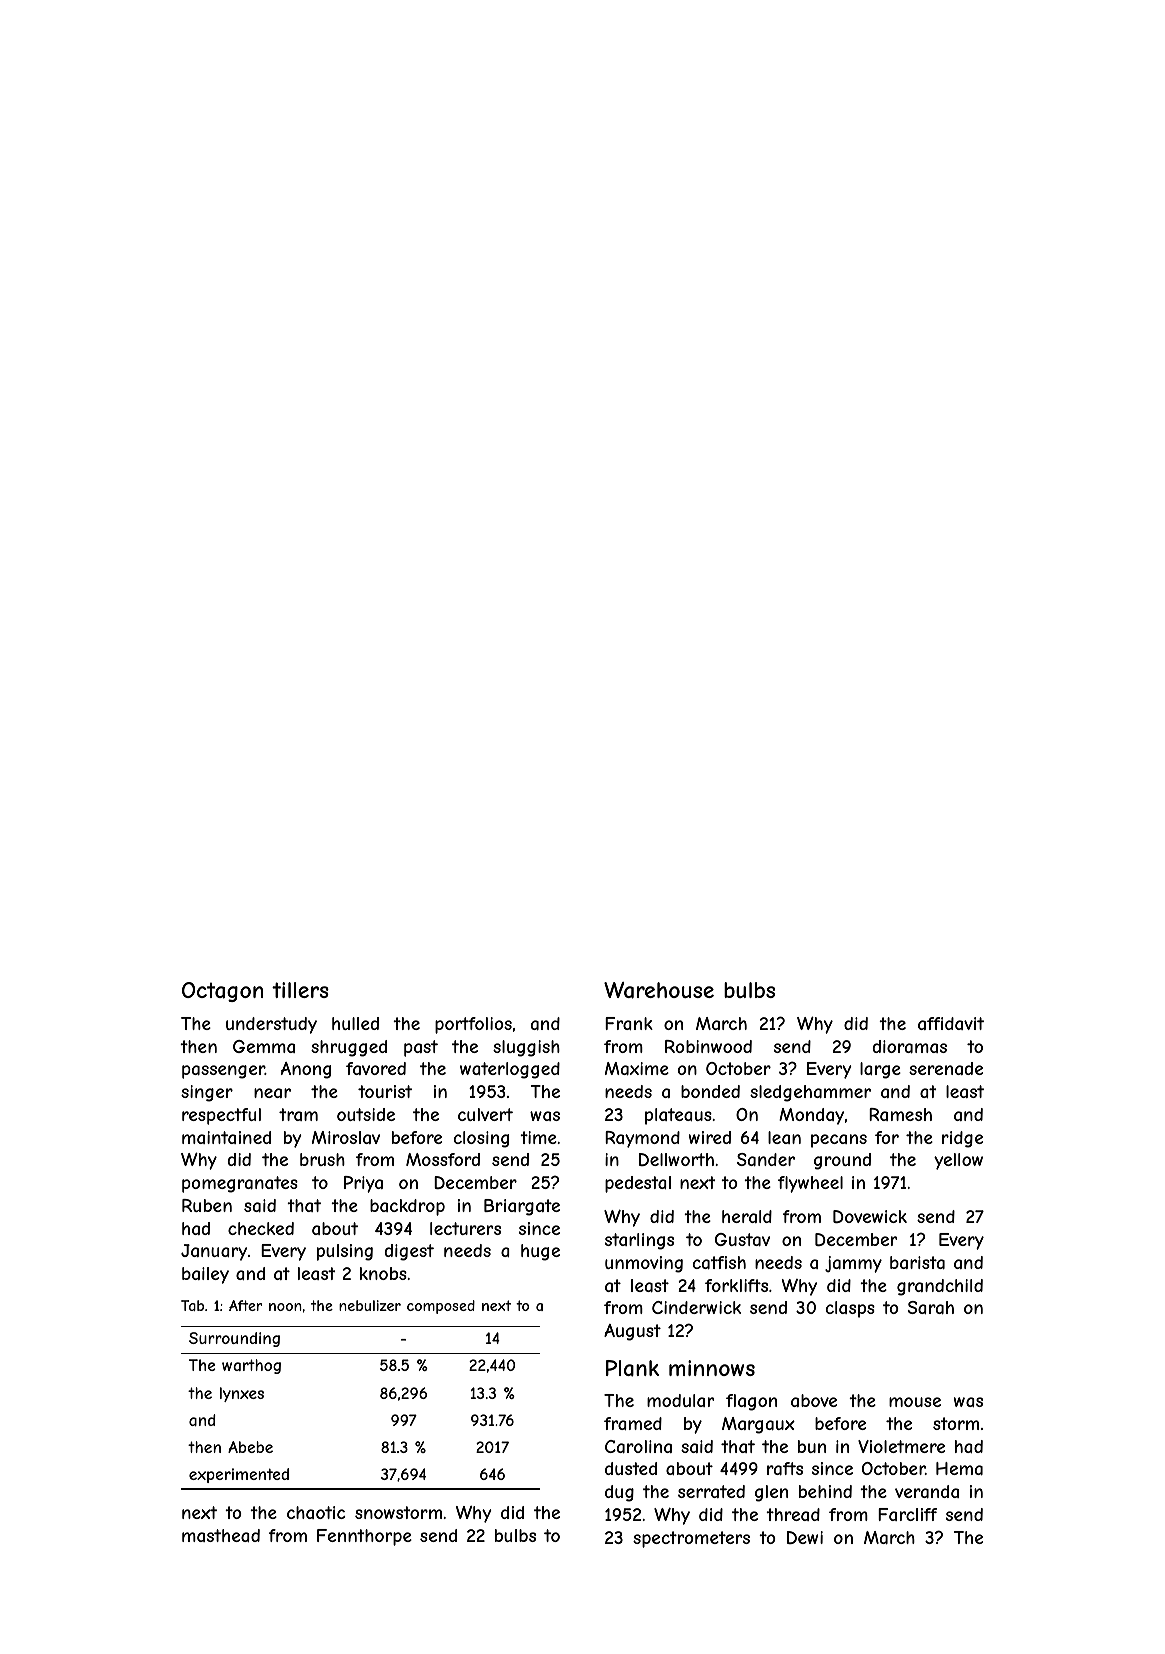  Describe the element at coordinates (915, 1402) in the document. I see `mouse` at that location.
